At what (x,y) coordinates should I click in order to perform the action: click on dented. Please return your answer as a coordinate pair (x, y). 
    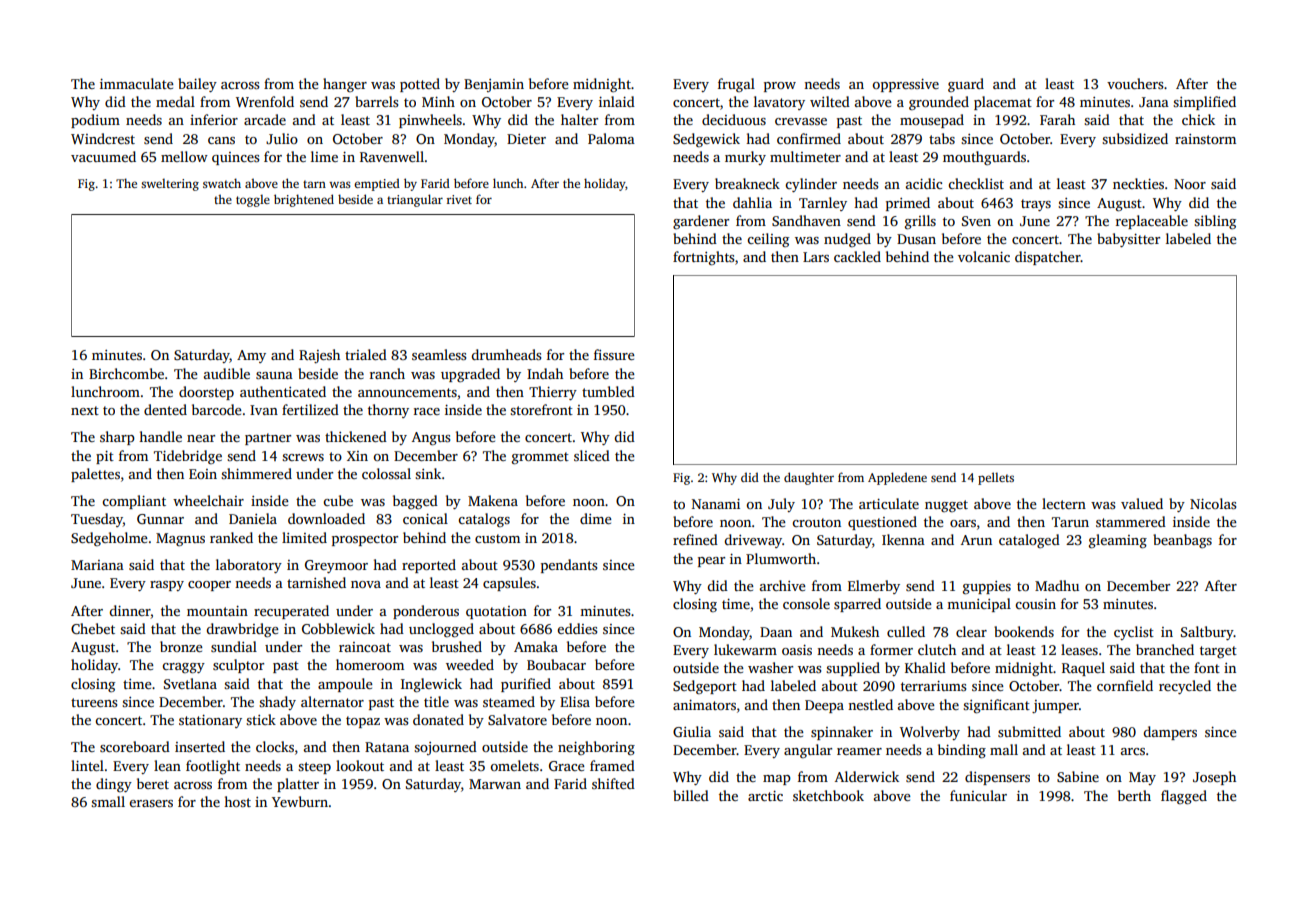
    Looking at the image, I should click on (165, 409).
